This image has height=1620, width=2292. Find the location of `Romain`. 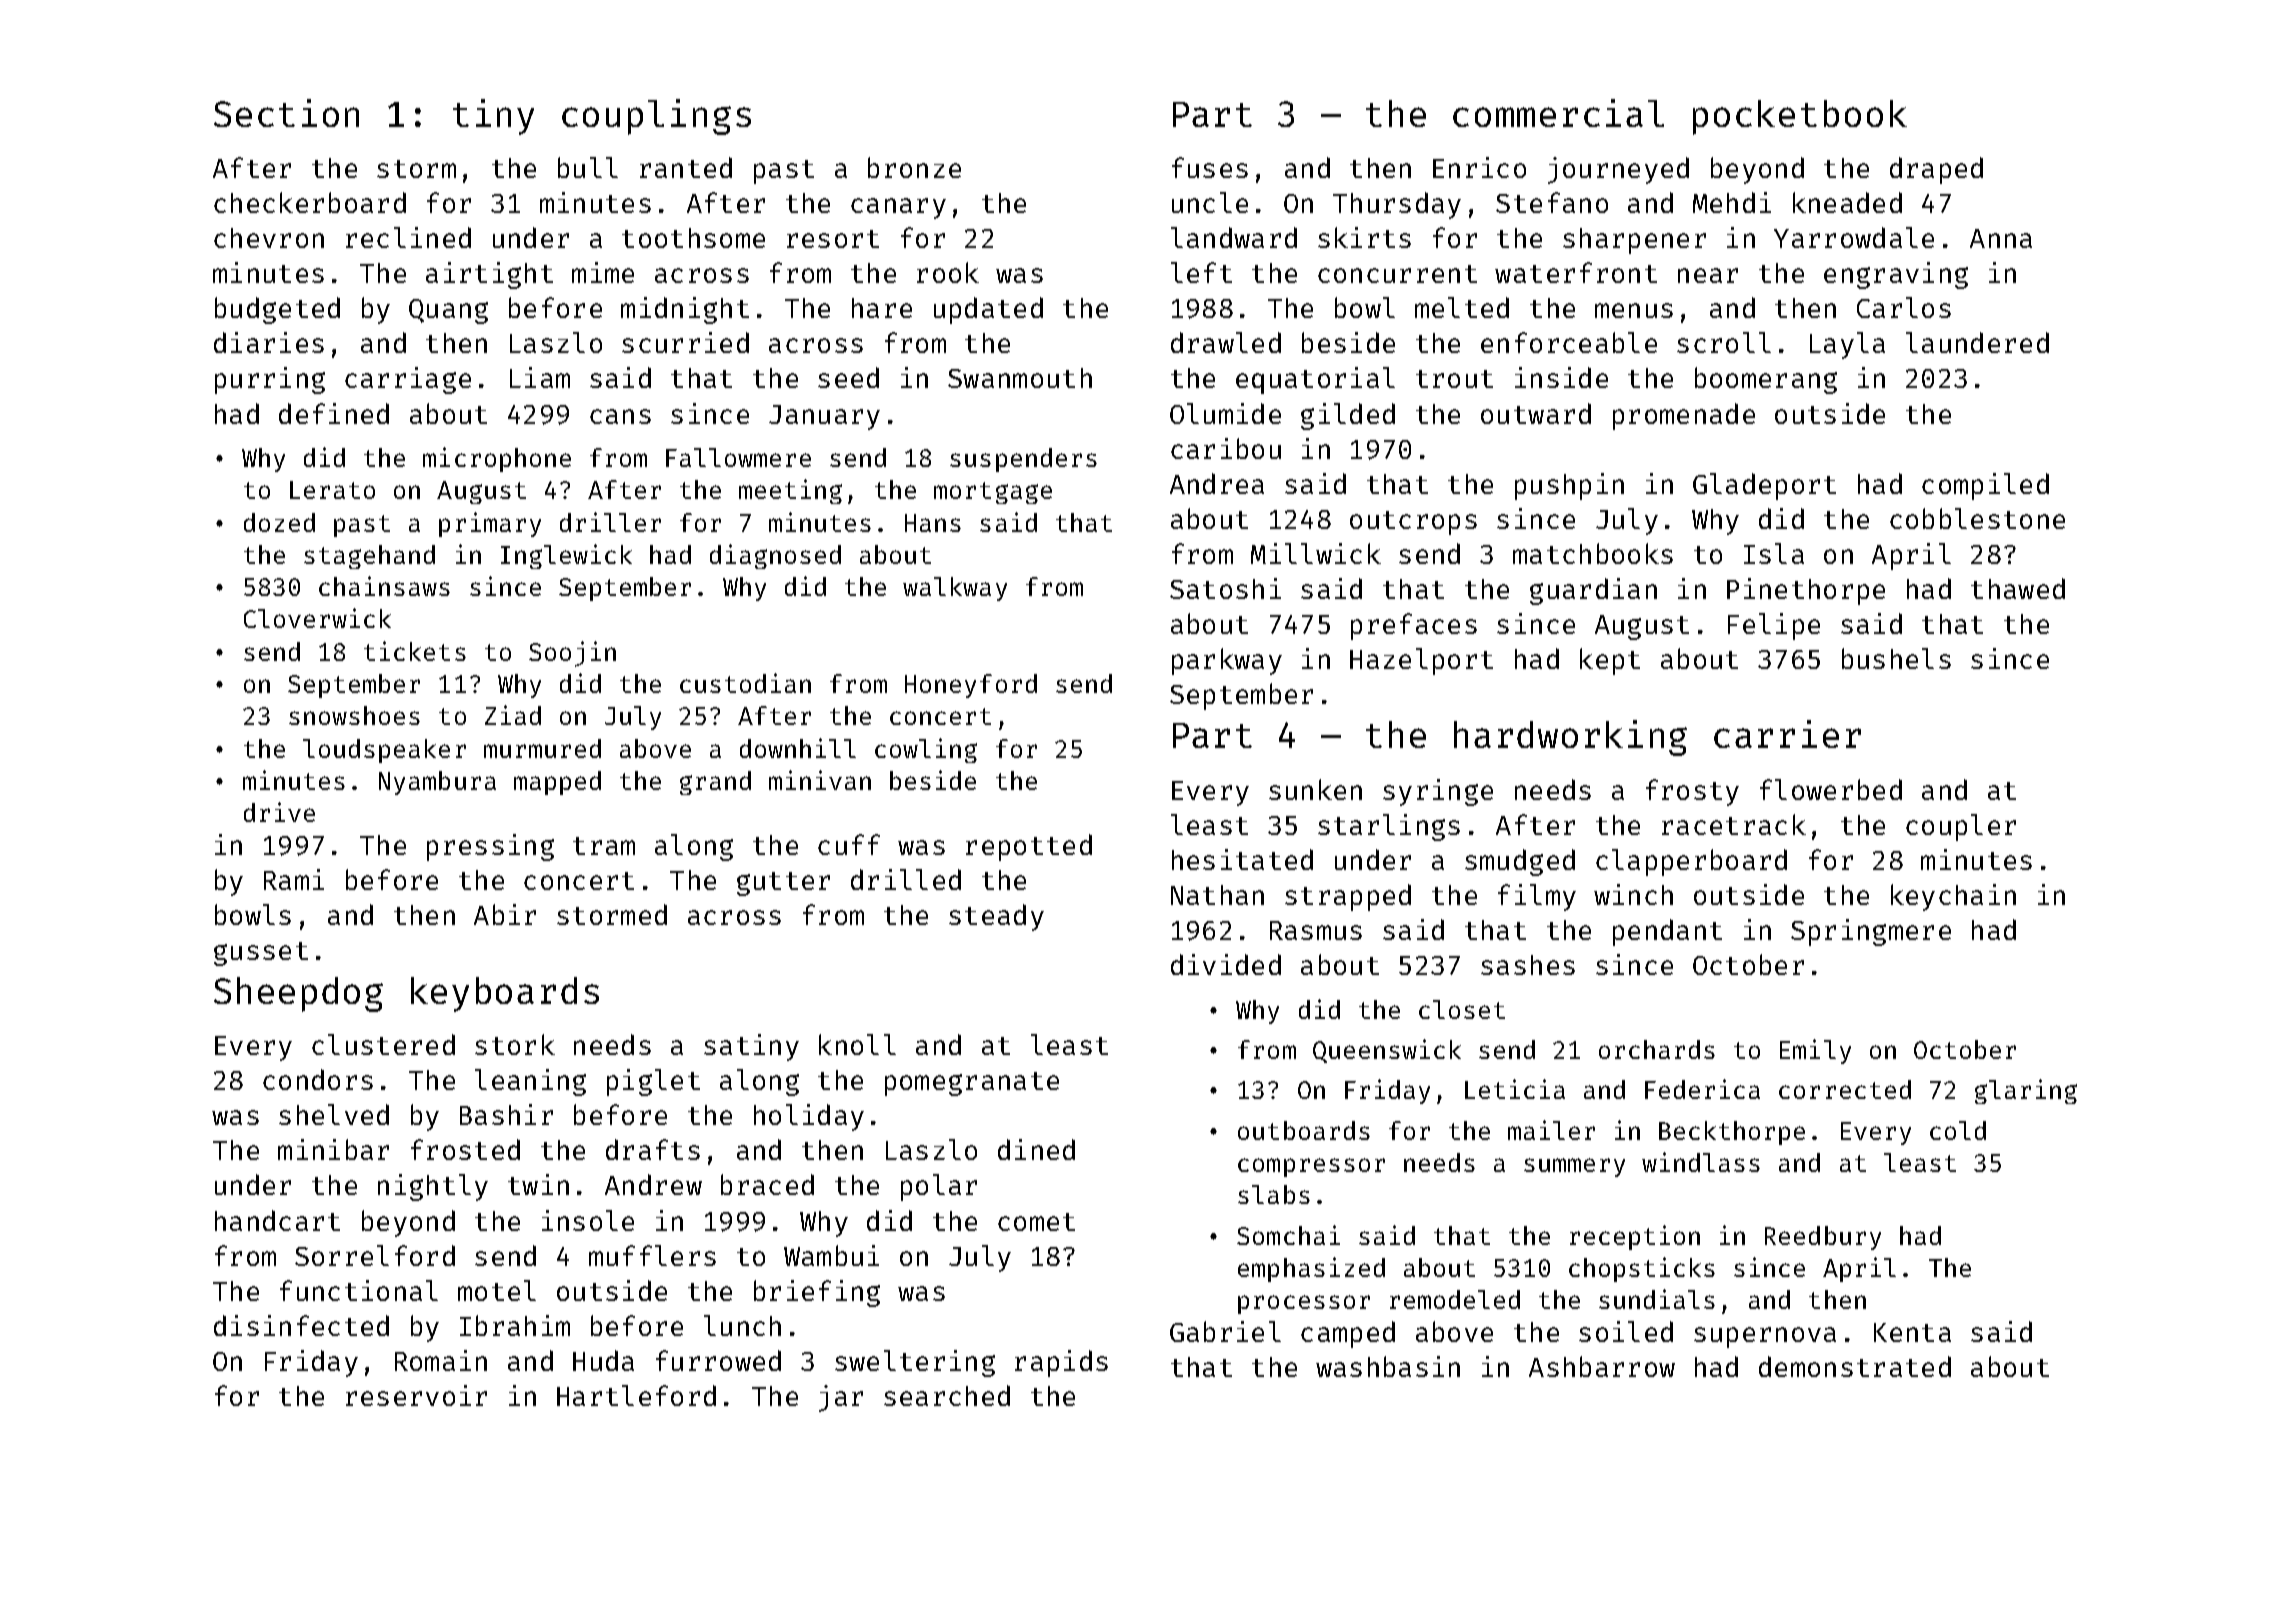

Romain is located at coordinates (441, 1360).
